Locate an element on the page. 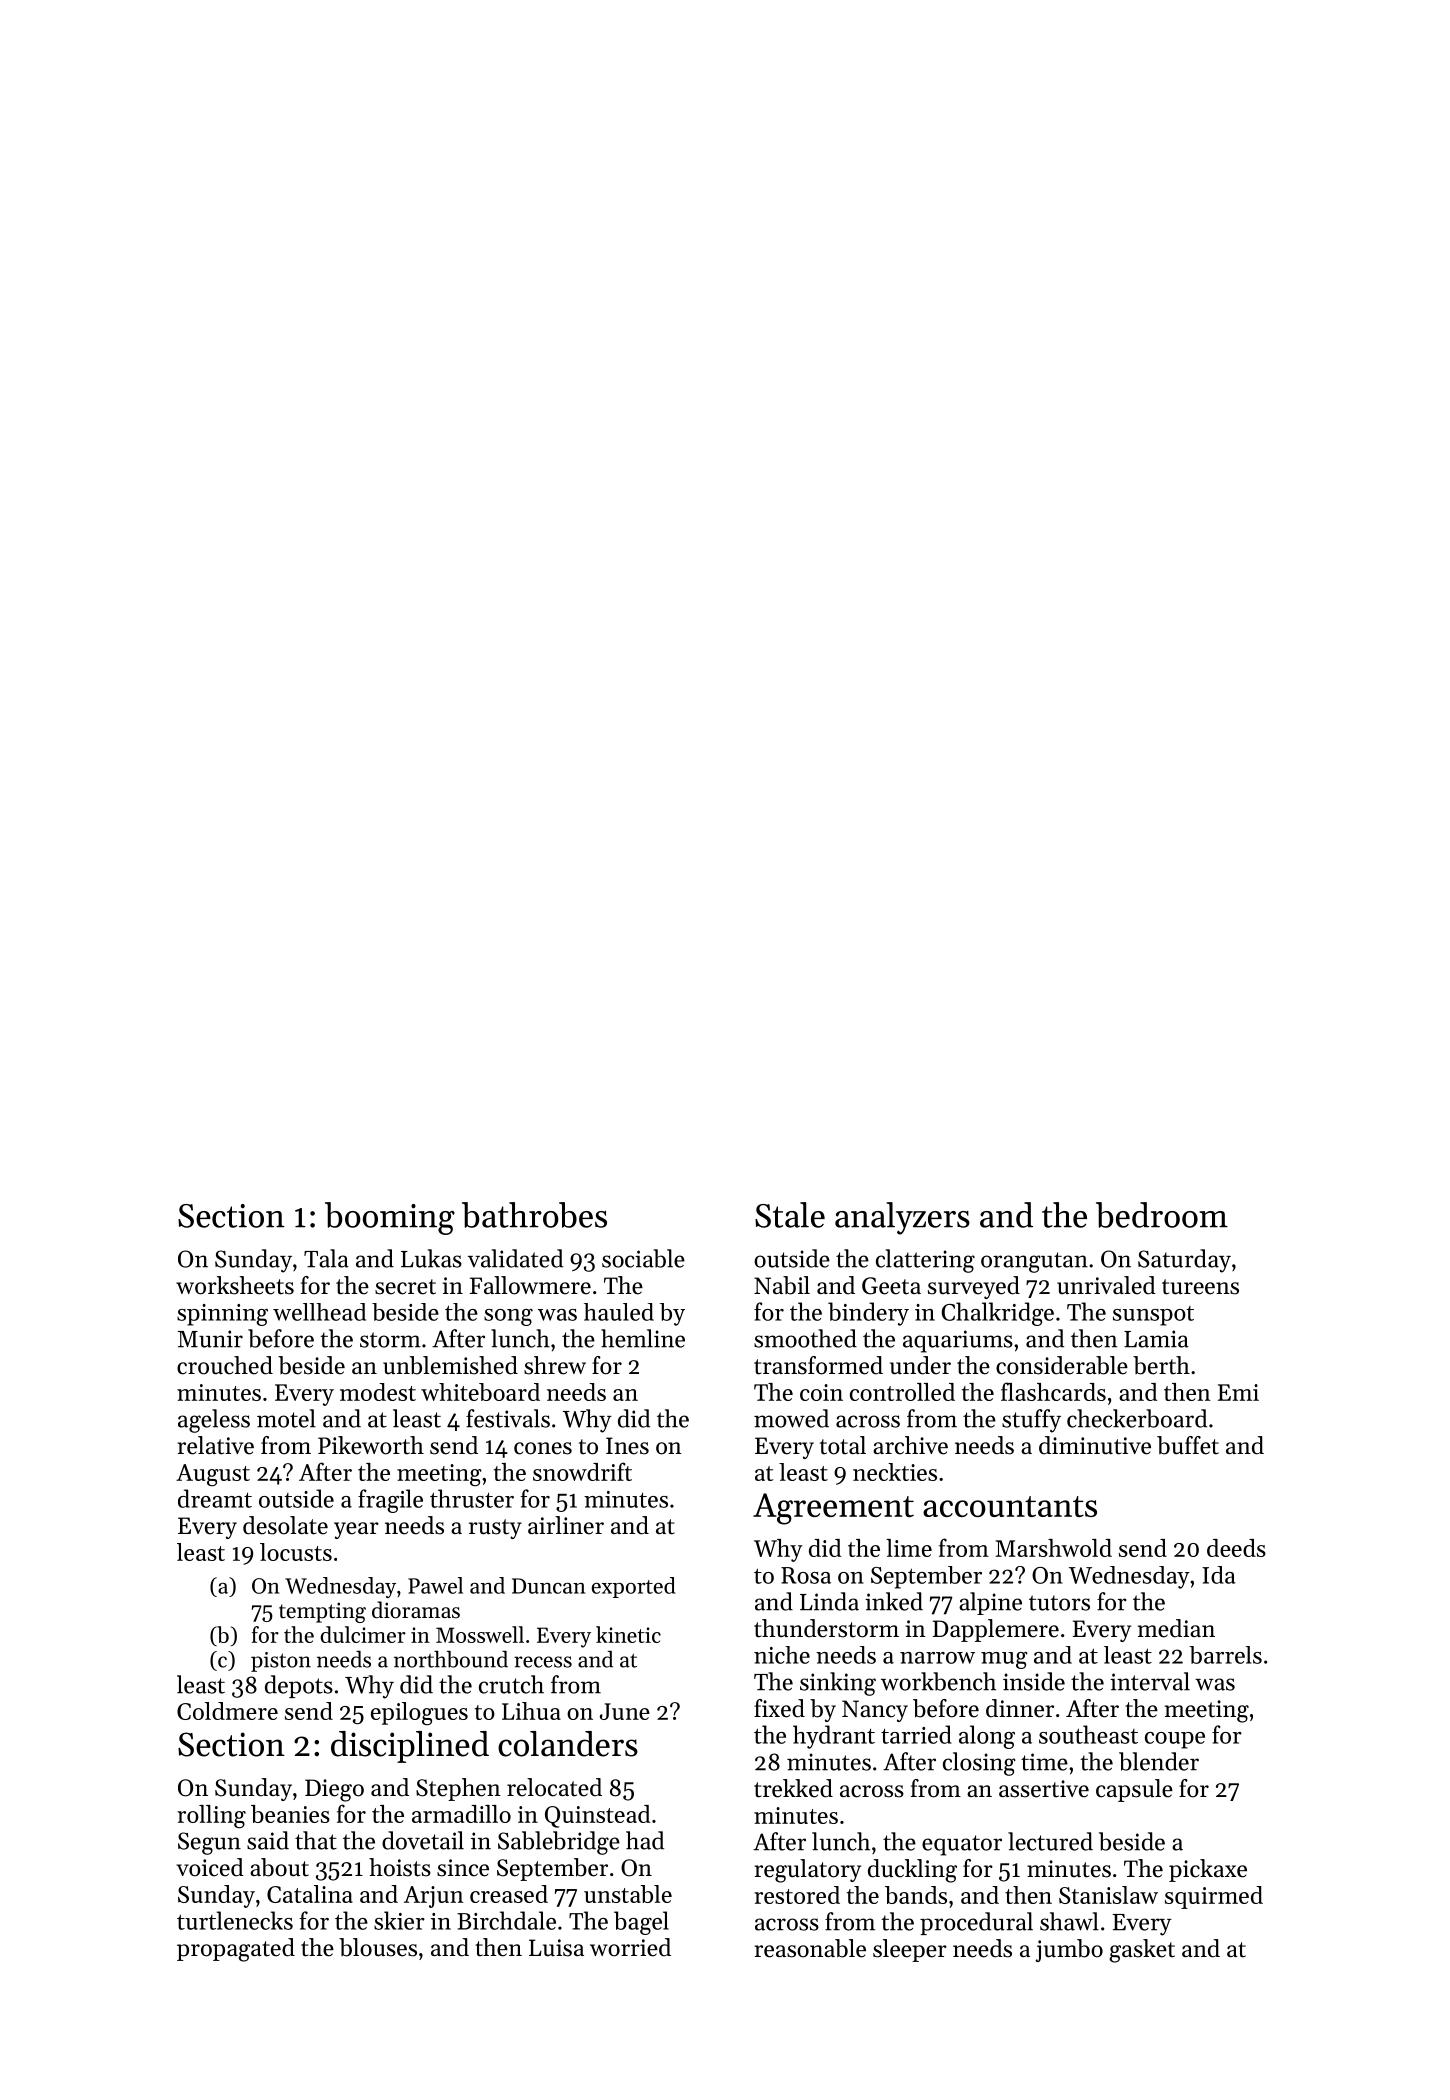  deeds is located at coordinates (1236, 1548).
